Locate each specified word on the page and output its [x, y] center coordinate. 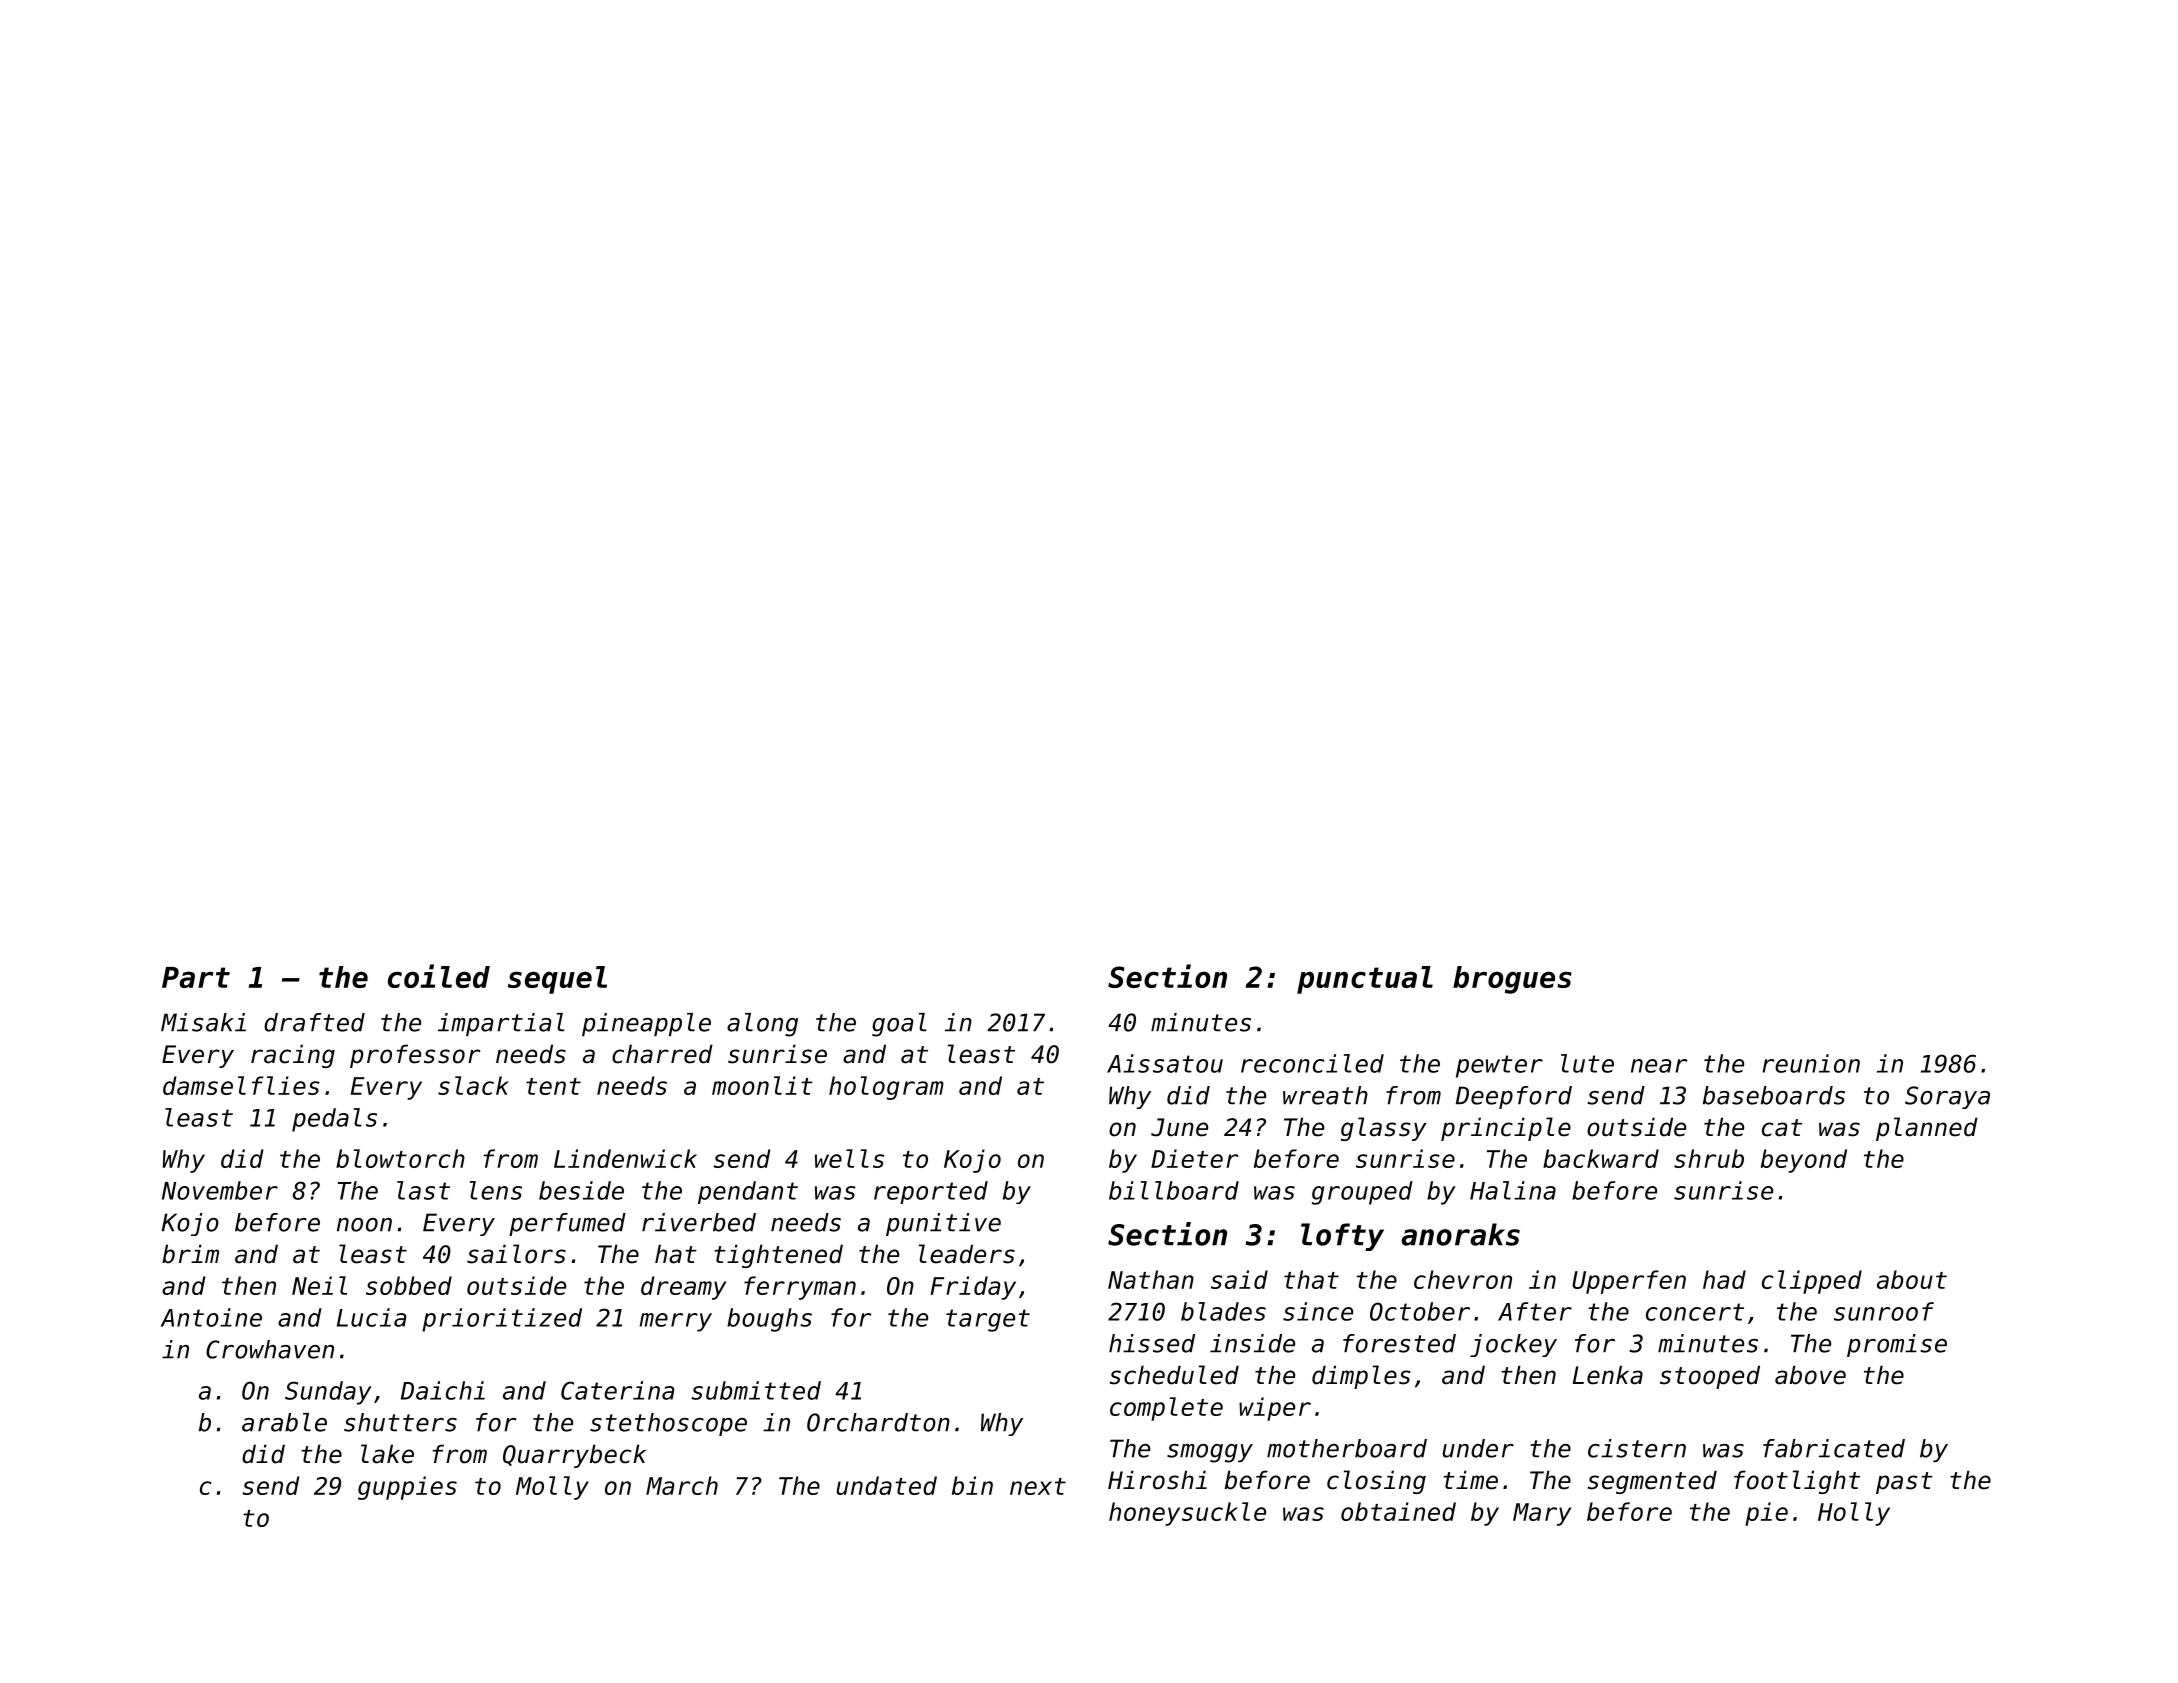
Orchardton [878, 1422]
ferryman [800, 1288]
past [1904, 1483]
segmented [1652, 1482]
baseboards [1774, 1095]
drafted [314, 1022]
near [1659, 1066]
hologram [886, 1088]
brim [190, 1254]
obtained [1398, 1511]
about [1912, 1279]
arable [284, 1422]
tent [553, 1086]
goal [899, 1025]
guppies [407, 1488]
